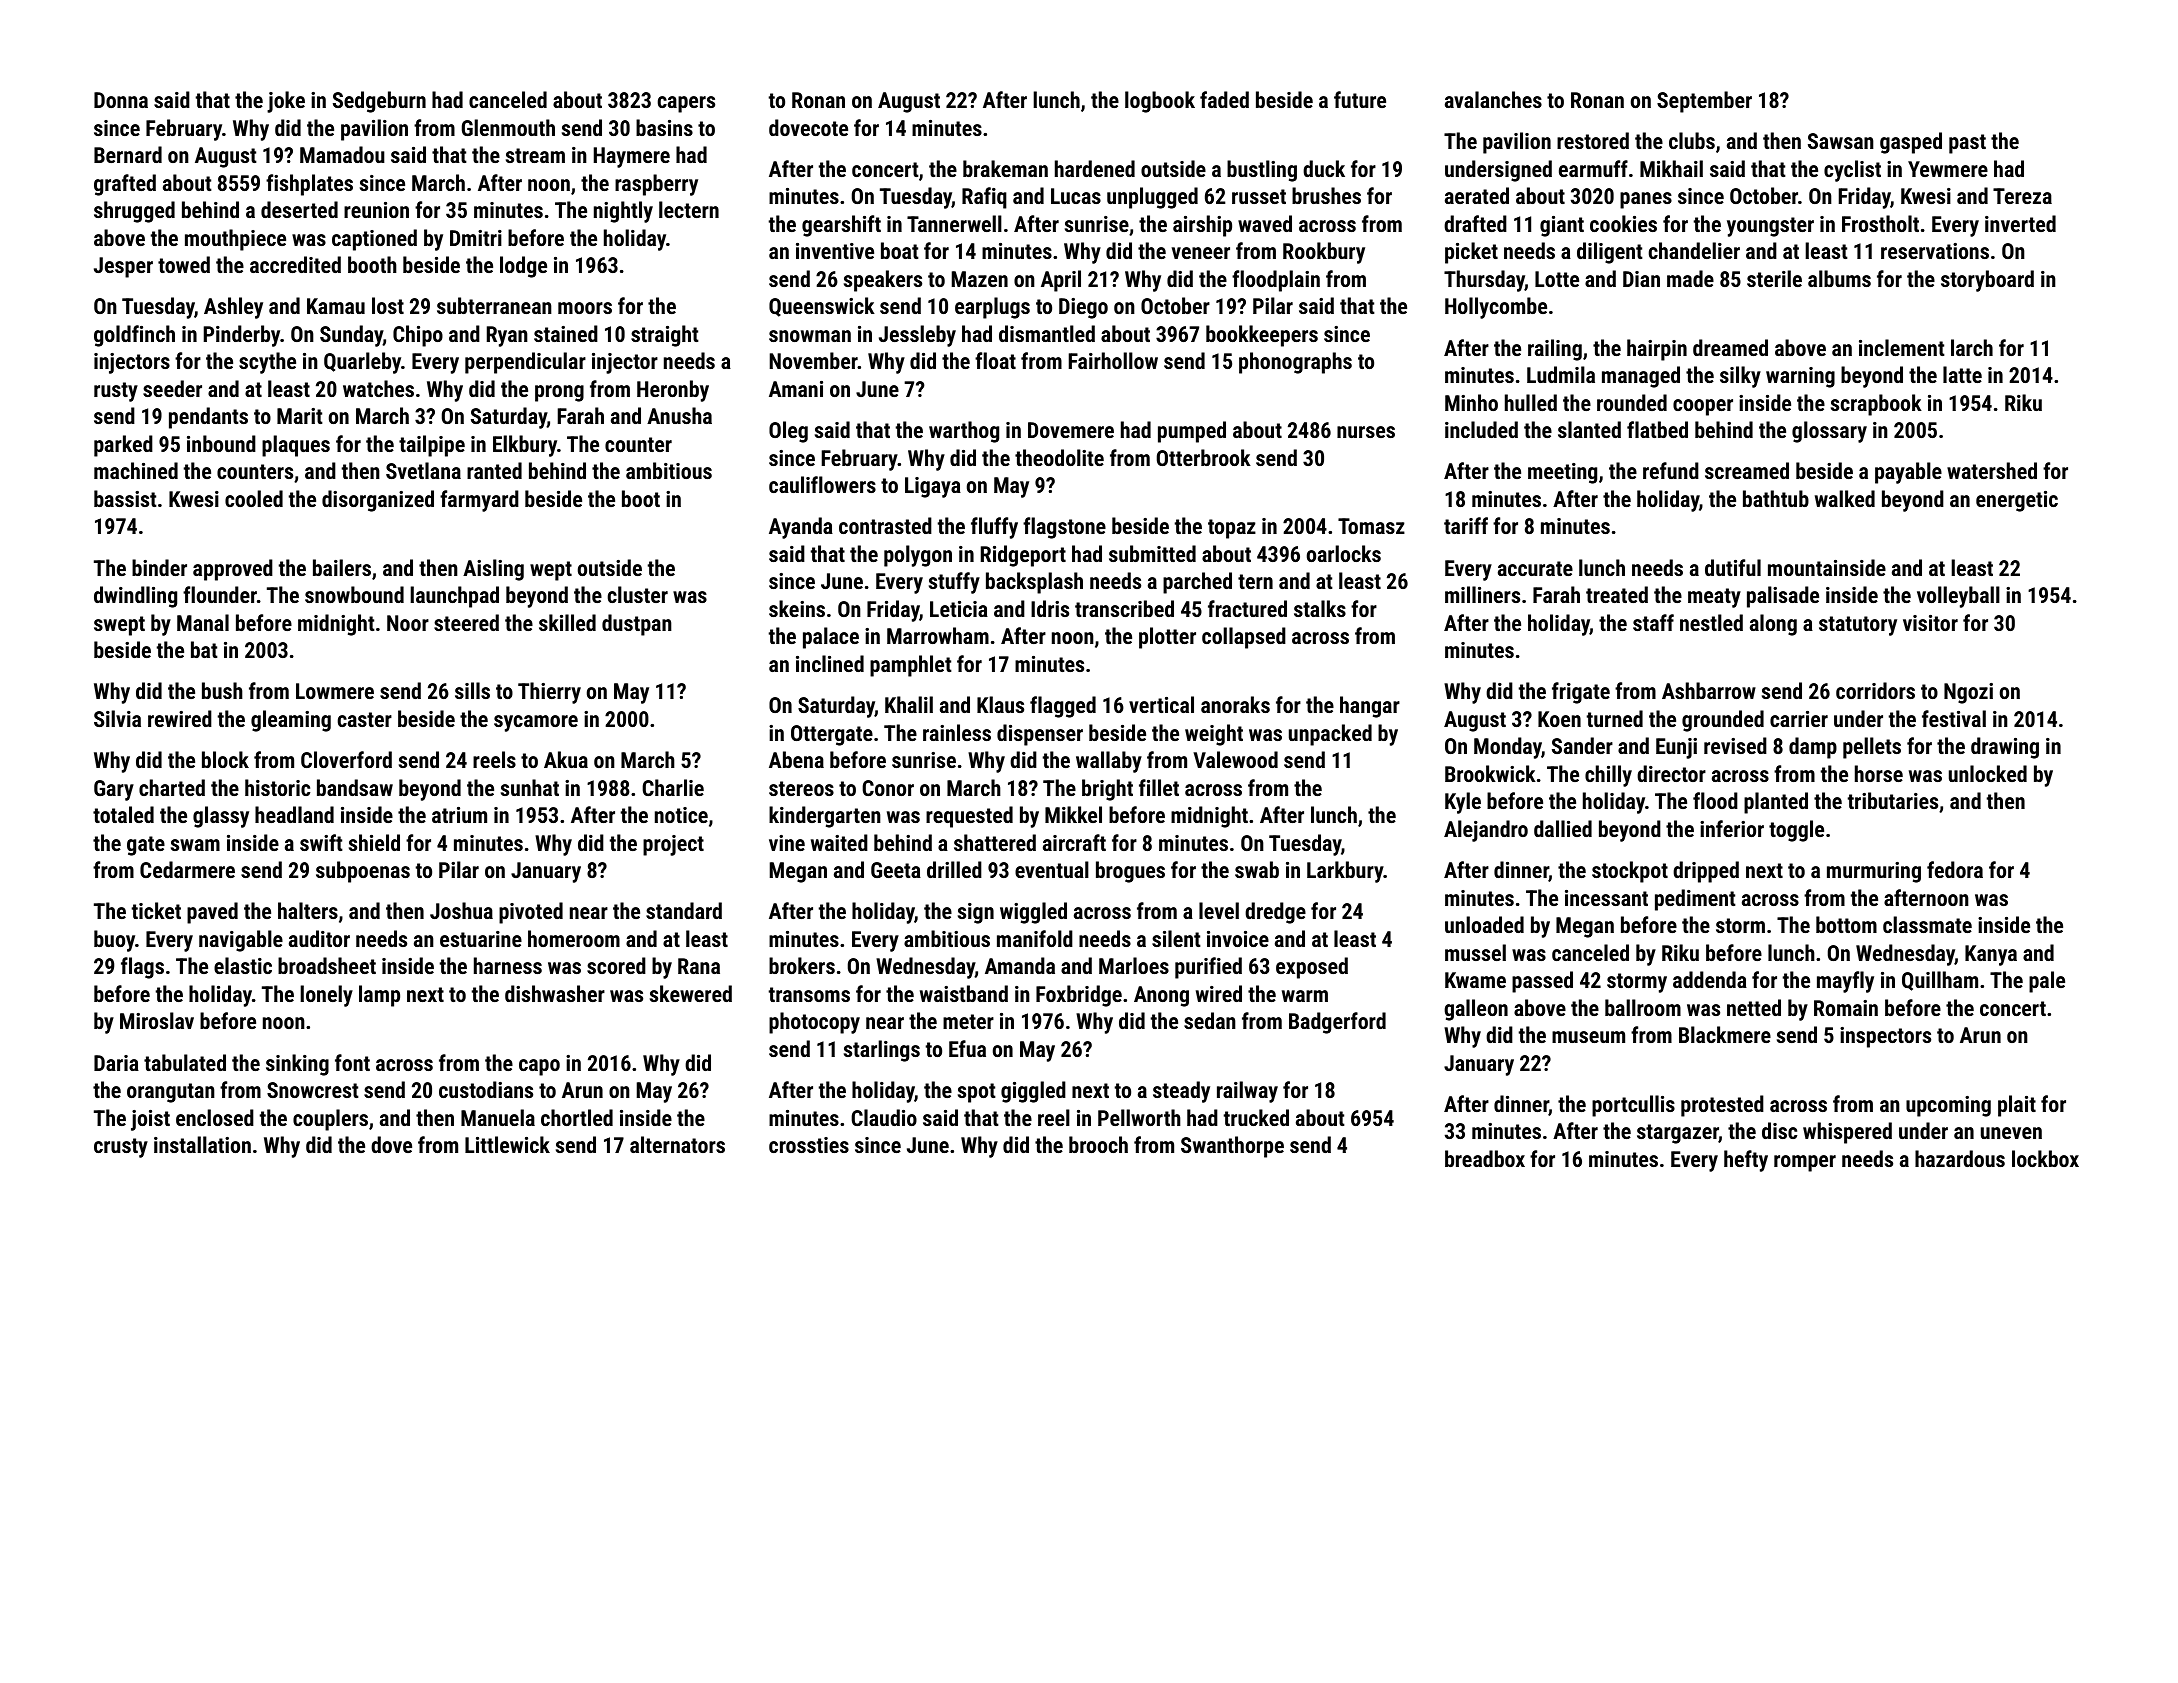 Image resolution: width=2178 pixels, height=1683 pixels. I want to click on Abena, so click(796, 759).
